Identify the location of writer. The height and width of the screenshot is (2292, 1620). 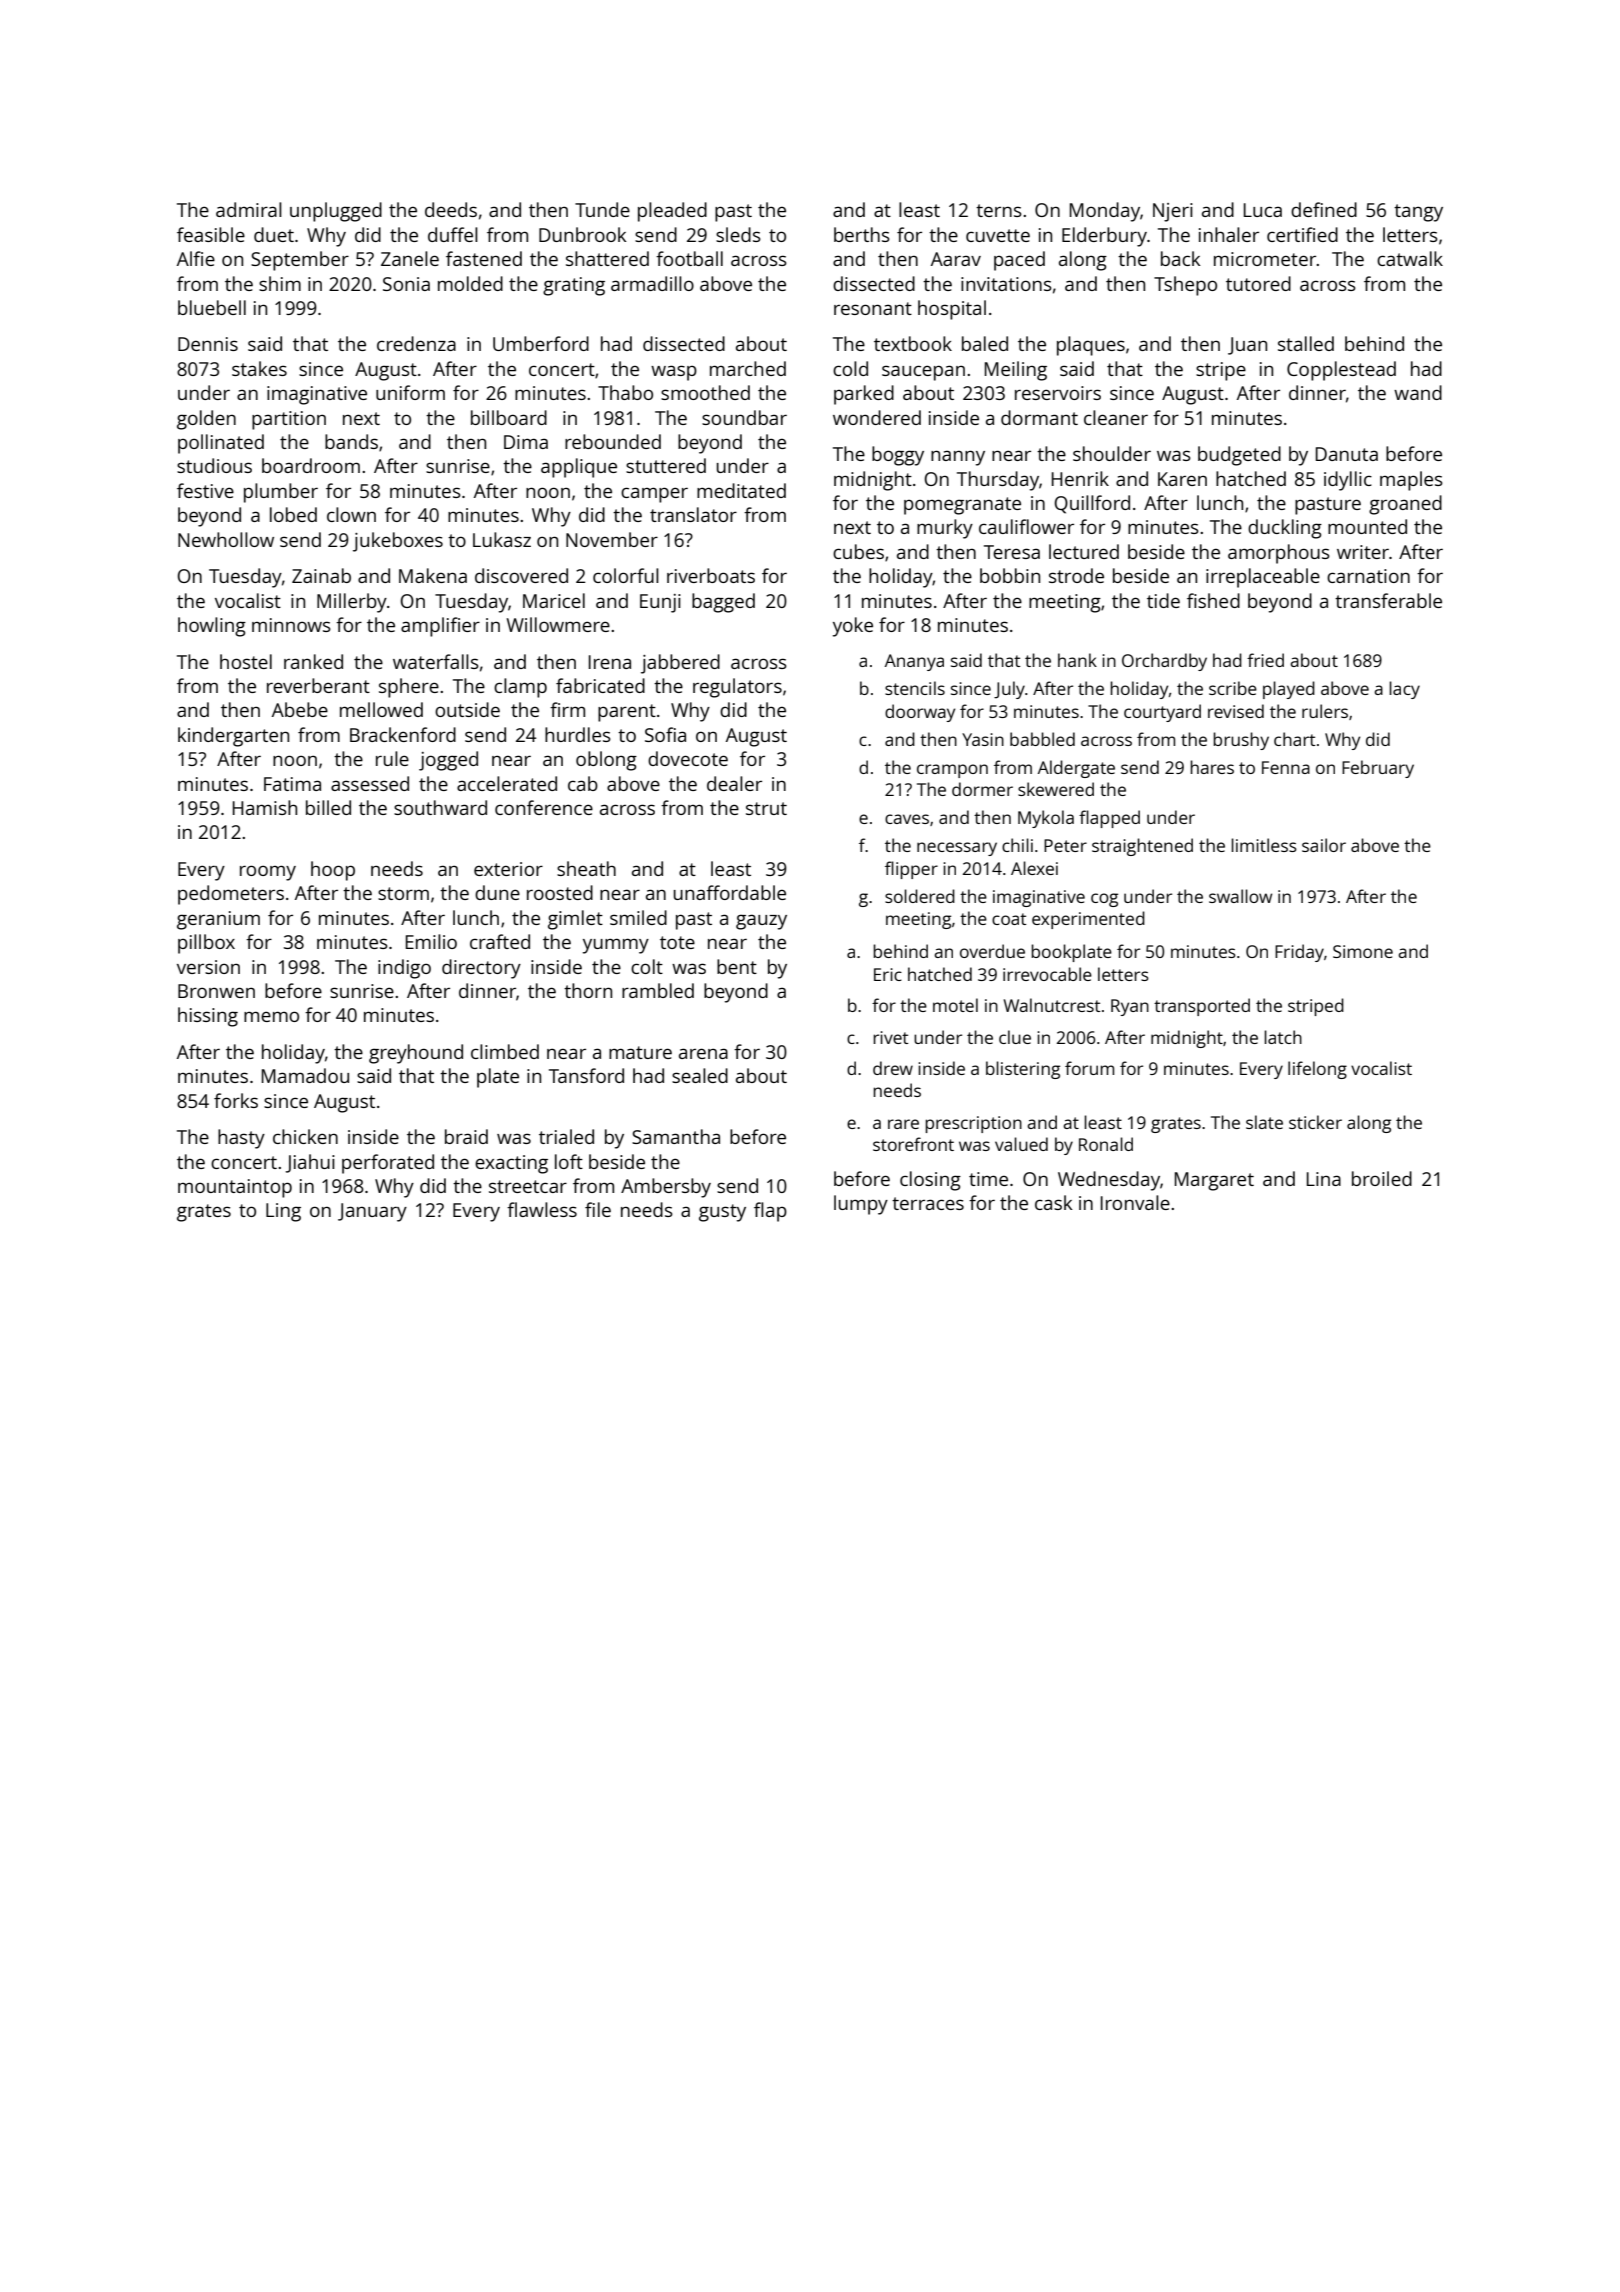
(1363, 552).
